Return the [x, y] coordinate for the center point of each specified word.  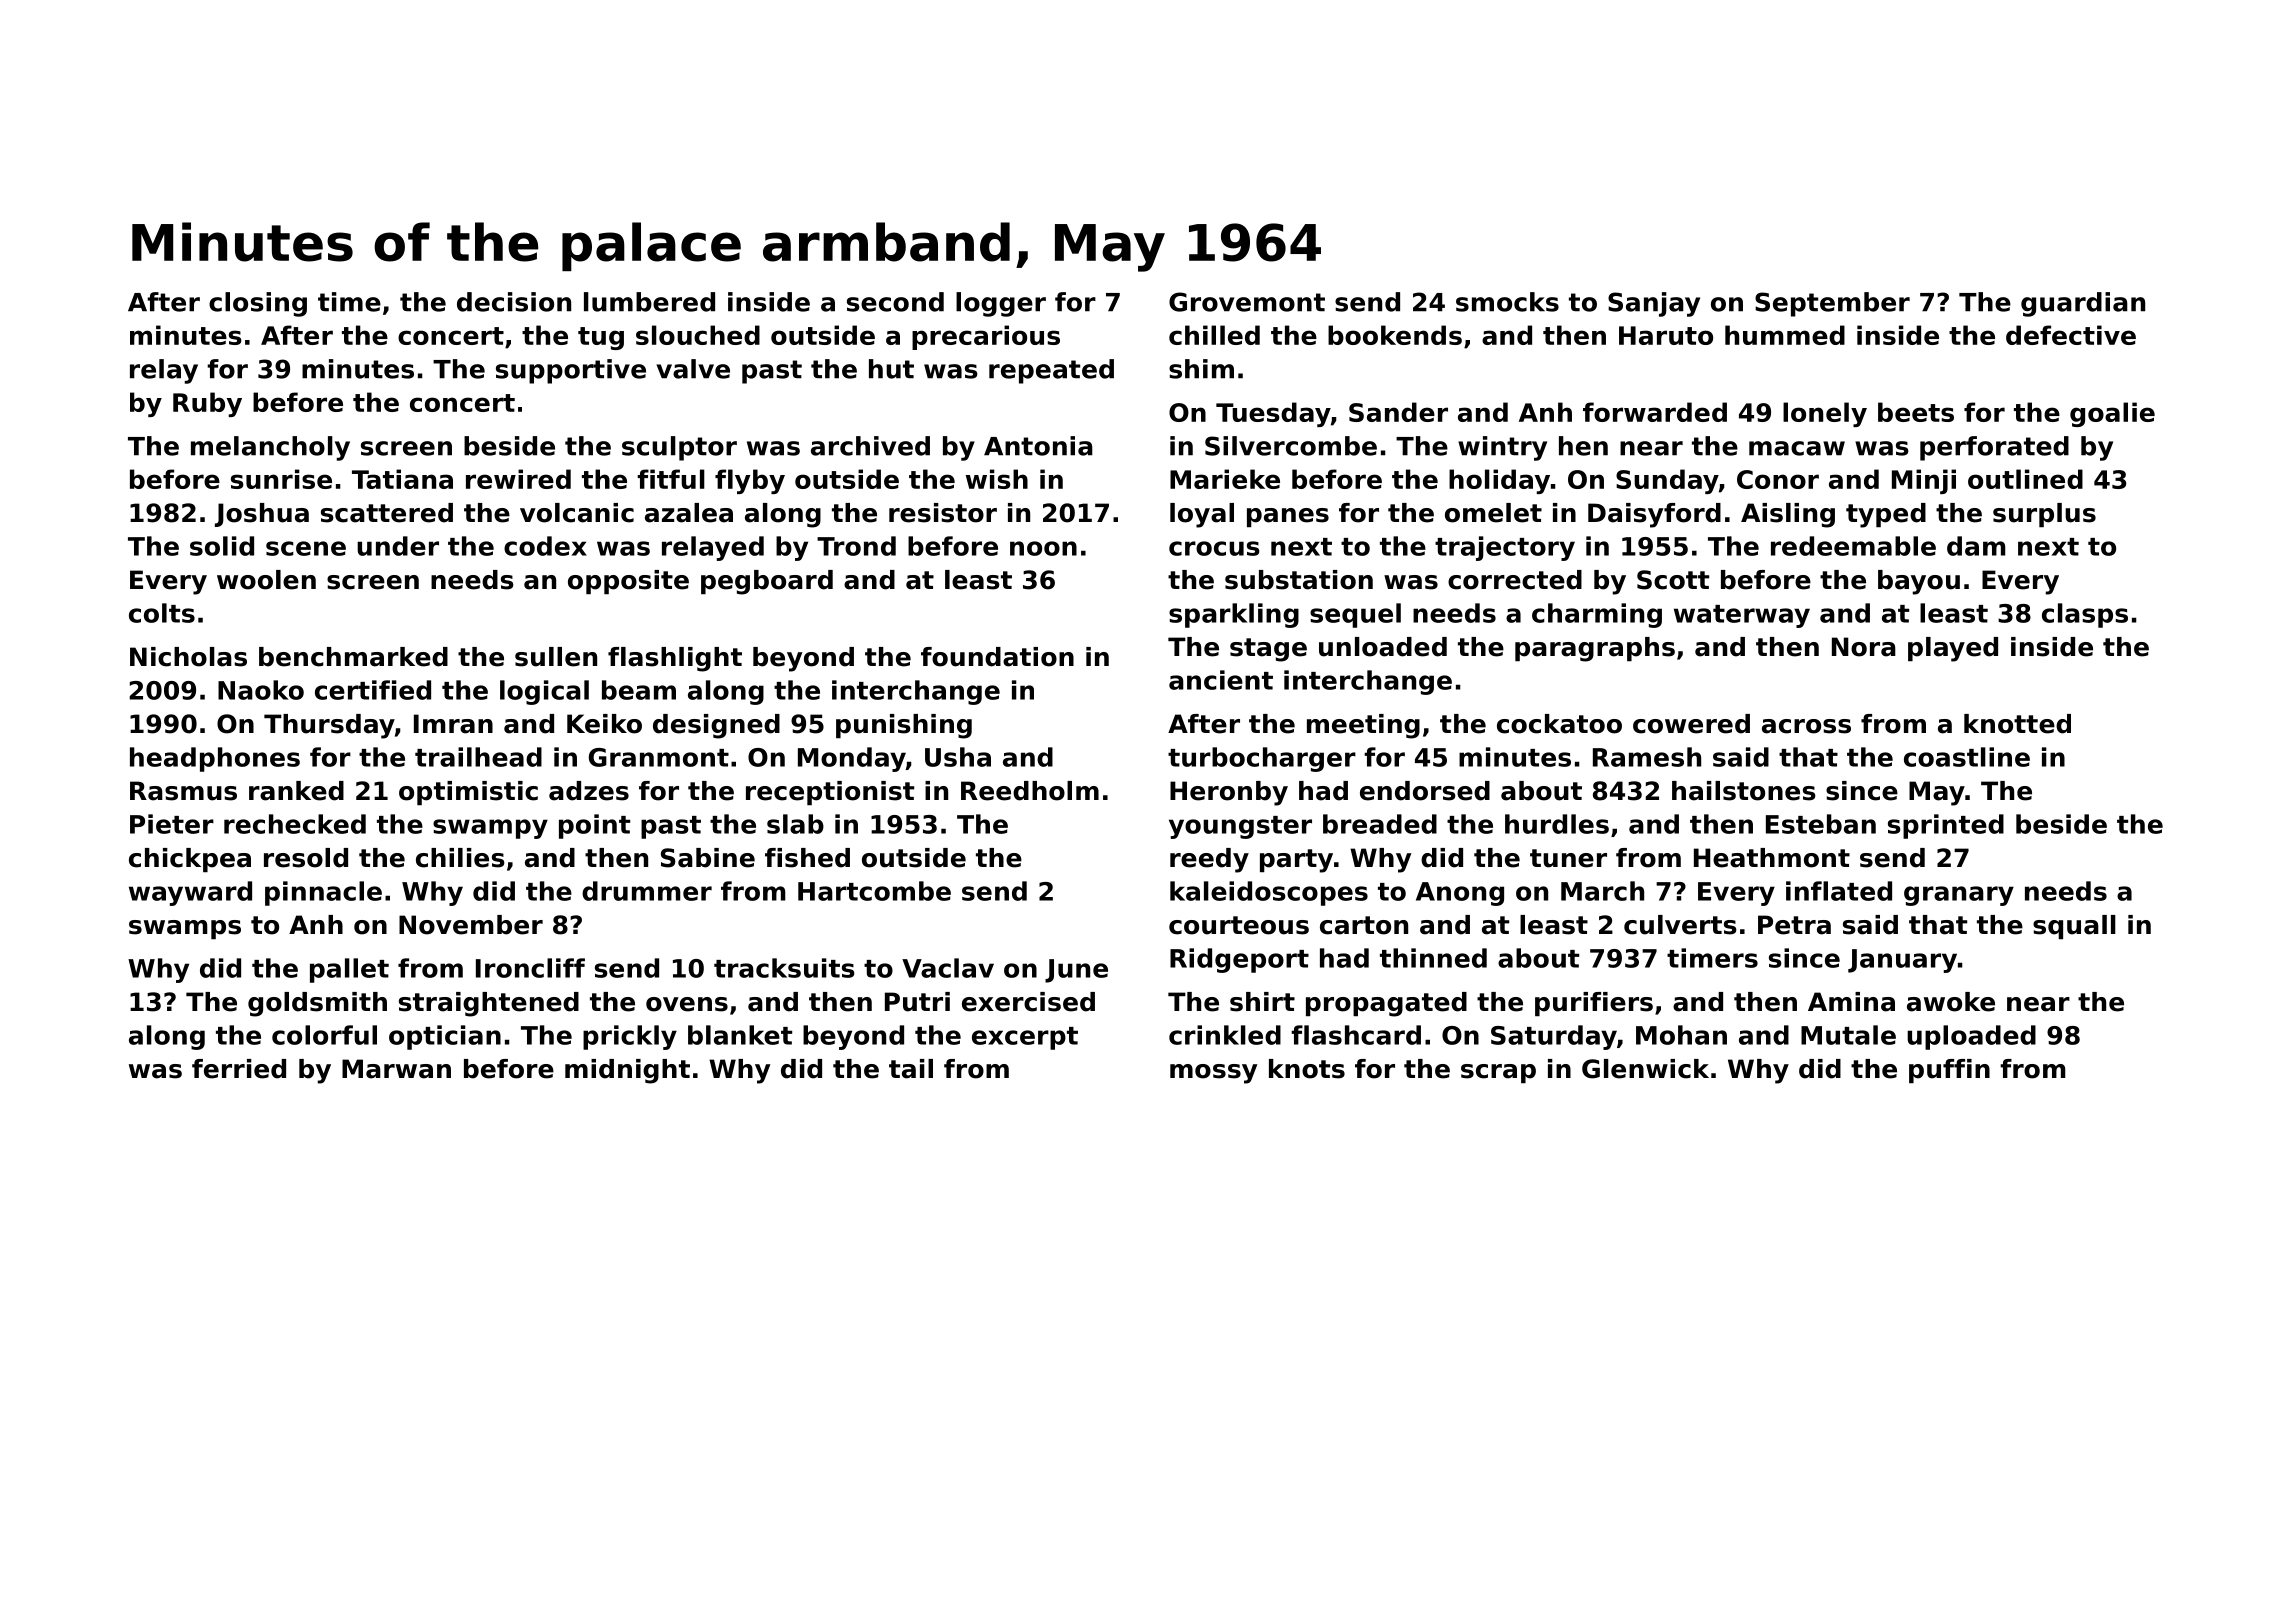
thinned [1433, 958]
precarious [986, 337]
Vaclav [948, 968]
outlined [2025, 479]
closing [258, 304]
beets [1916, 412]
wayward [190, 893]
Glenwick [1645, 1069]
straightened [489, 1004]
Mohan [1681, 1035]
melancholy [270, 448]
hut [891, 369]
